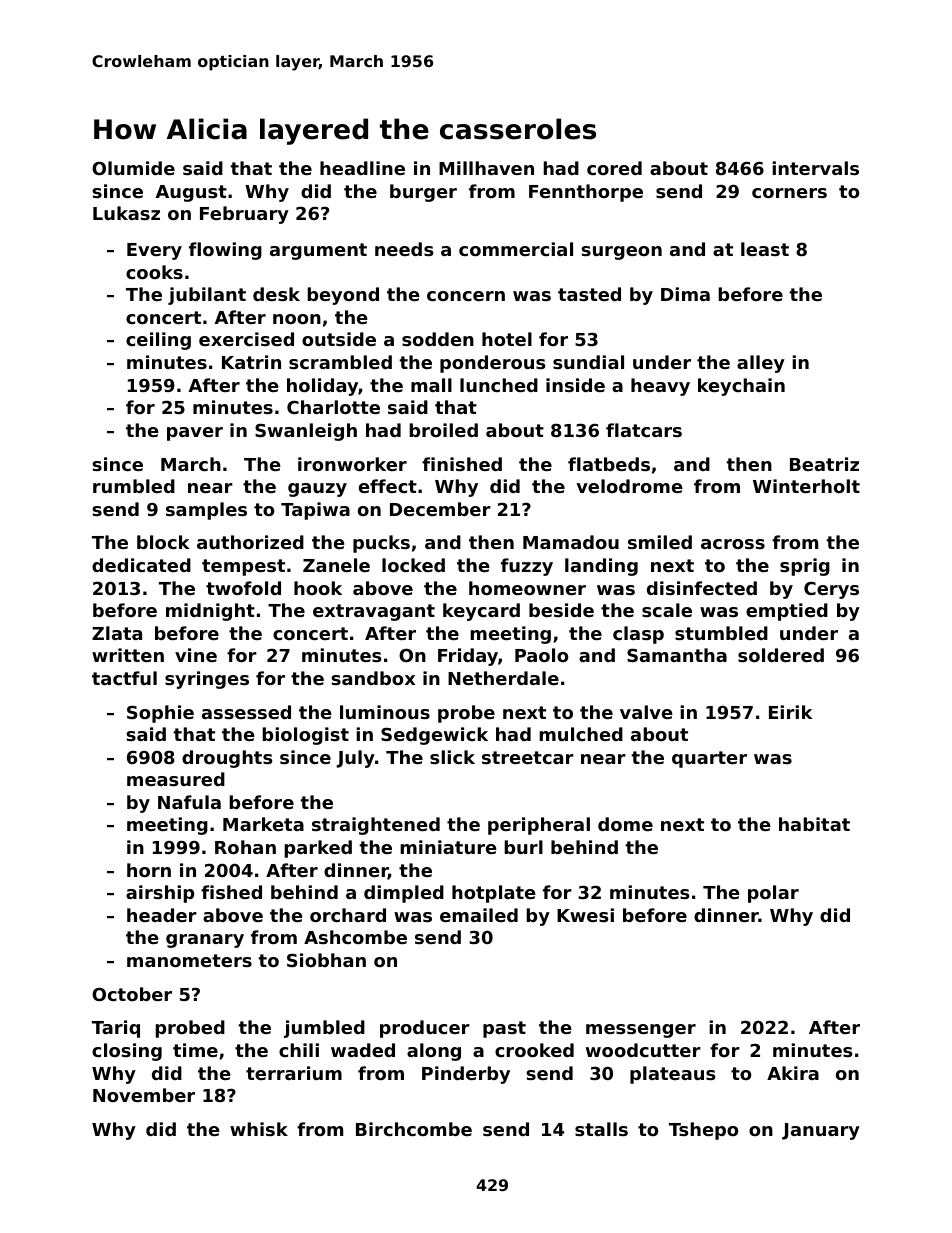 This screenshot has width=952, height=1233. What do you see at coordinates (163, 542) in the screenshot?
I see `block` at bounding box center [163, 542].
